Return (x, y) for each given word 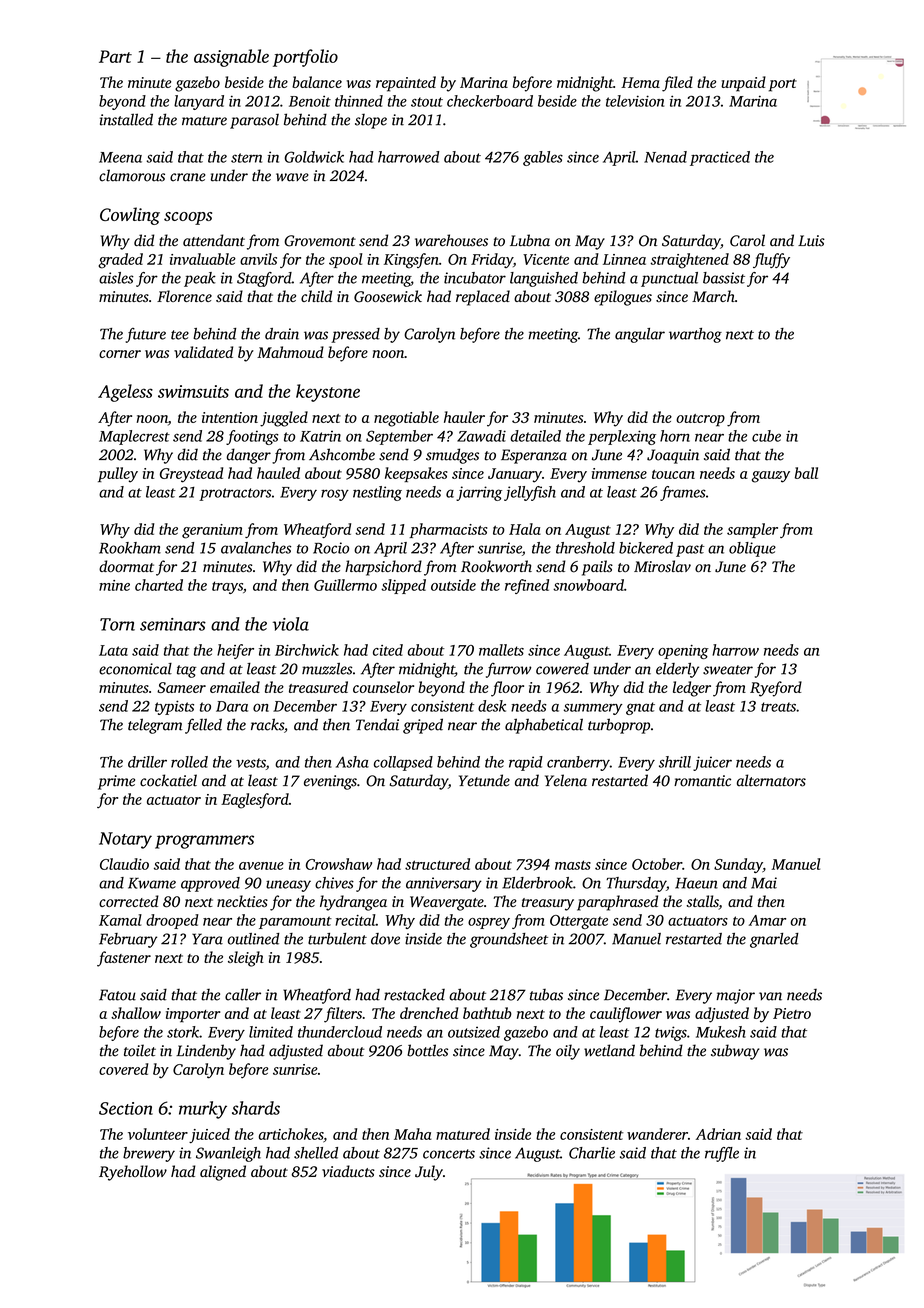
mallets (501, 650)
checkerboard (490, 101)
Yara (207, 939)
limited (271, 1032)
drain (282, 334)
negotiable (406, 419)
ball (806, 473)
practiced (720, 158)
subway (735, 1052)
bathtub (487, 1013)
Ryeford (776, 689)
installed (126, 119)
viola (291, 624)
